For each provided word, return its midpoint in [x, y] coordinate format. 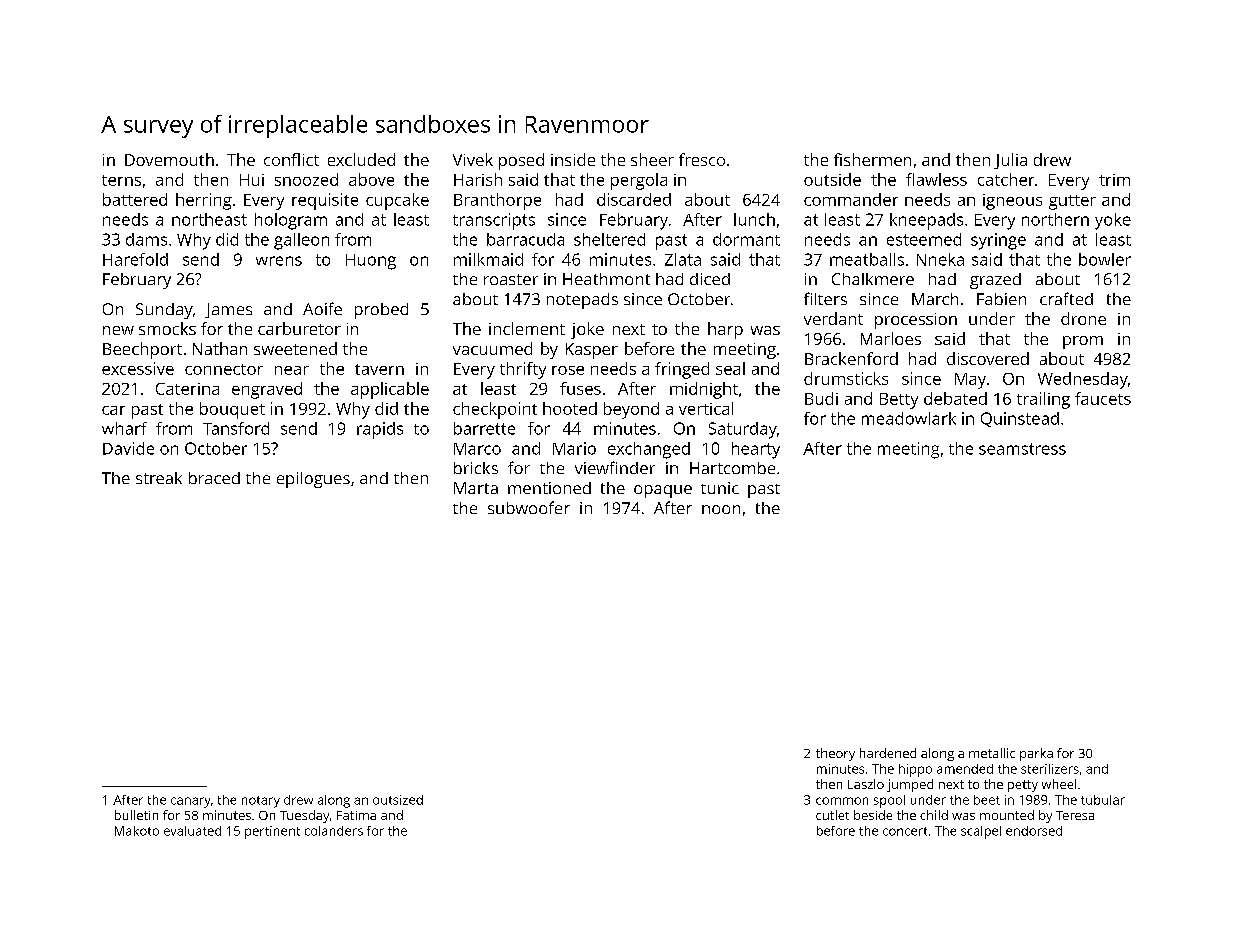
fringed [682, 370]
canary [190, 802]
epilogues [313, 480]
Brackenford [851, 358]
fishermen [872, 159]
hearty [756, 450]
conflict [291, 159]
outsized [398, 800]
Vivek [473, 159]
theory [835, 754]
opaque [663, 491]
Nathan [220, 348]
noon [721, 509]
